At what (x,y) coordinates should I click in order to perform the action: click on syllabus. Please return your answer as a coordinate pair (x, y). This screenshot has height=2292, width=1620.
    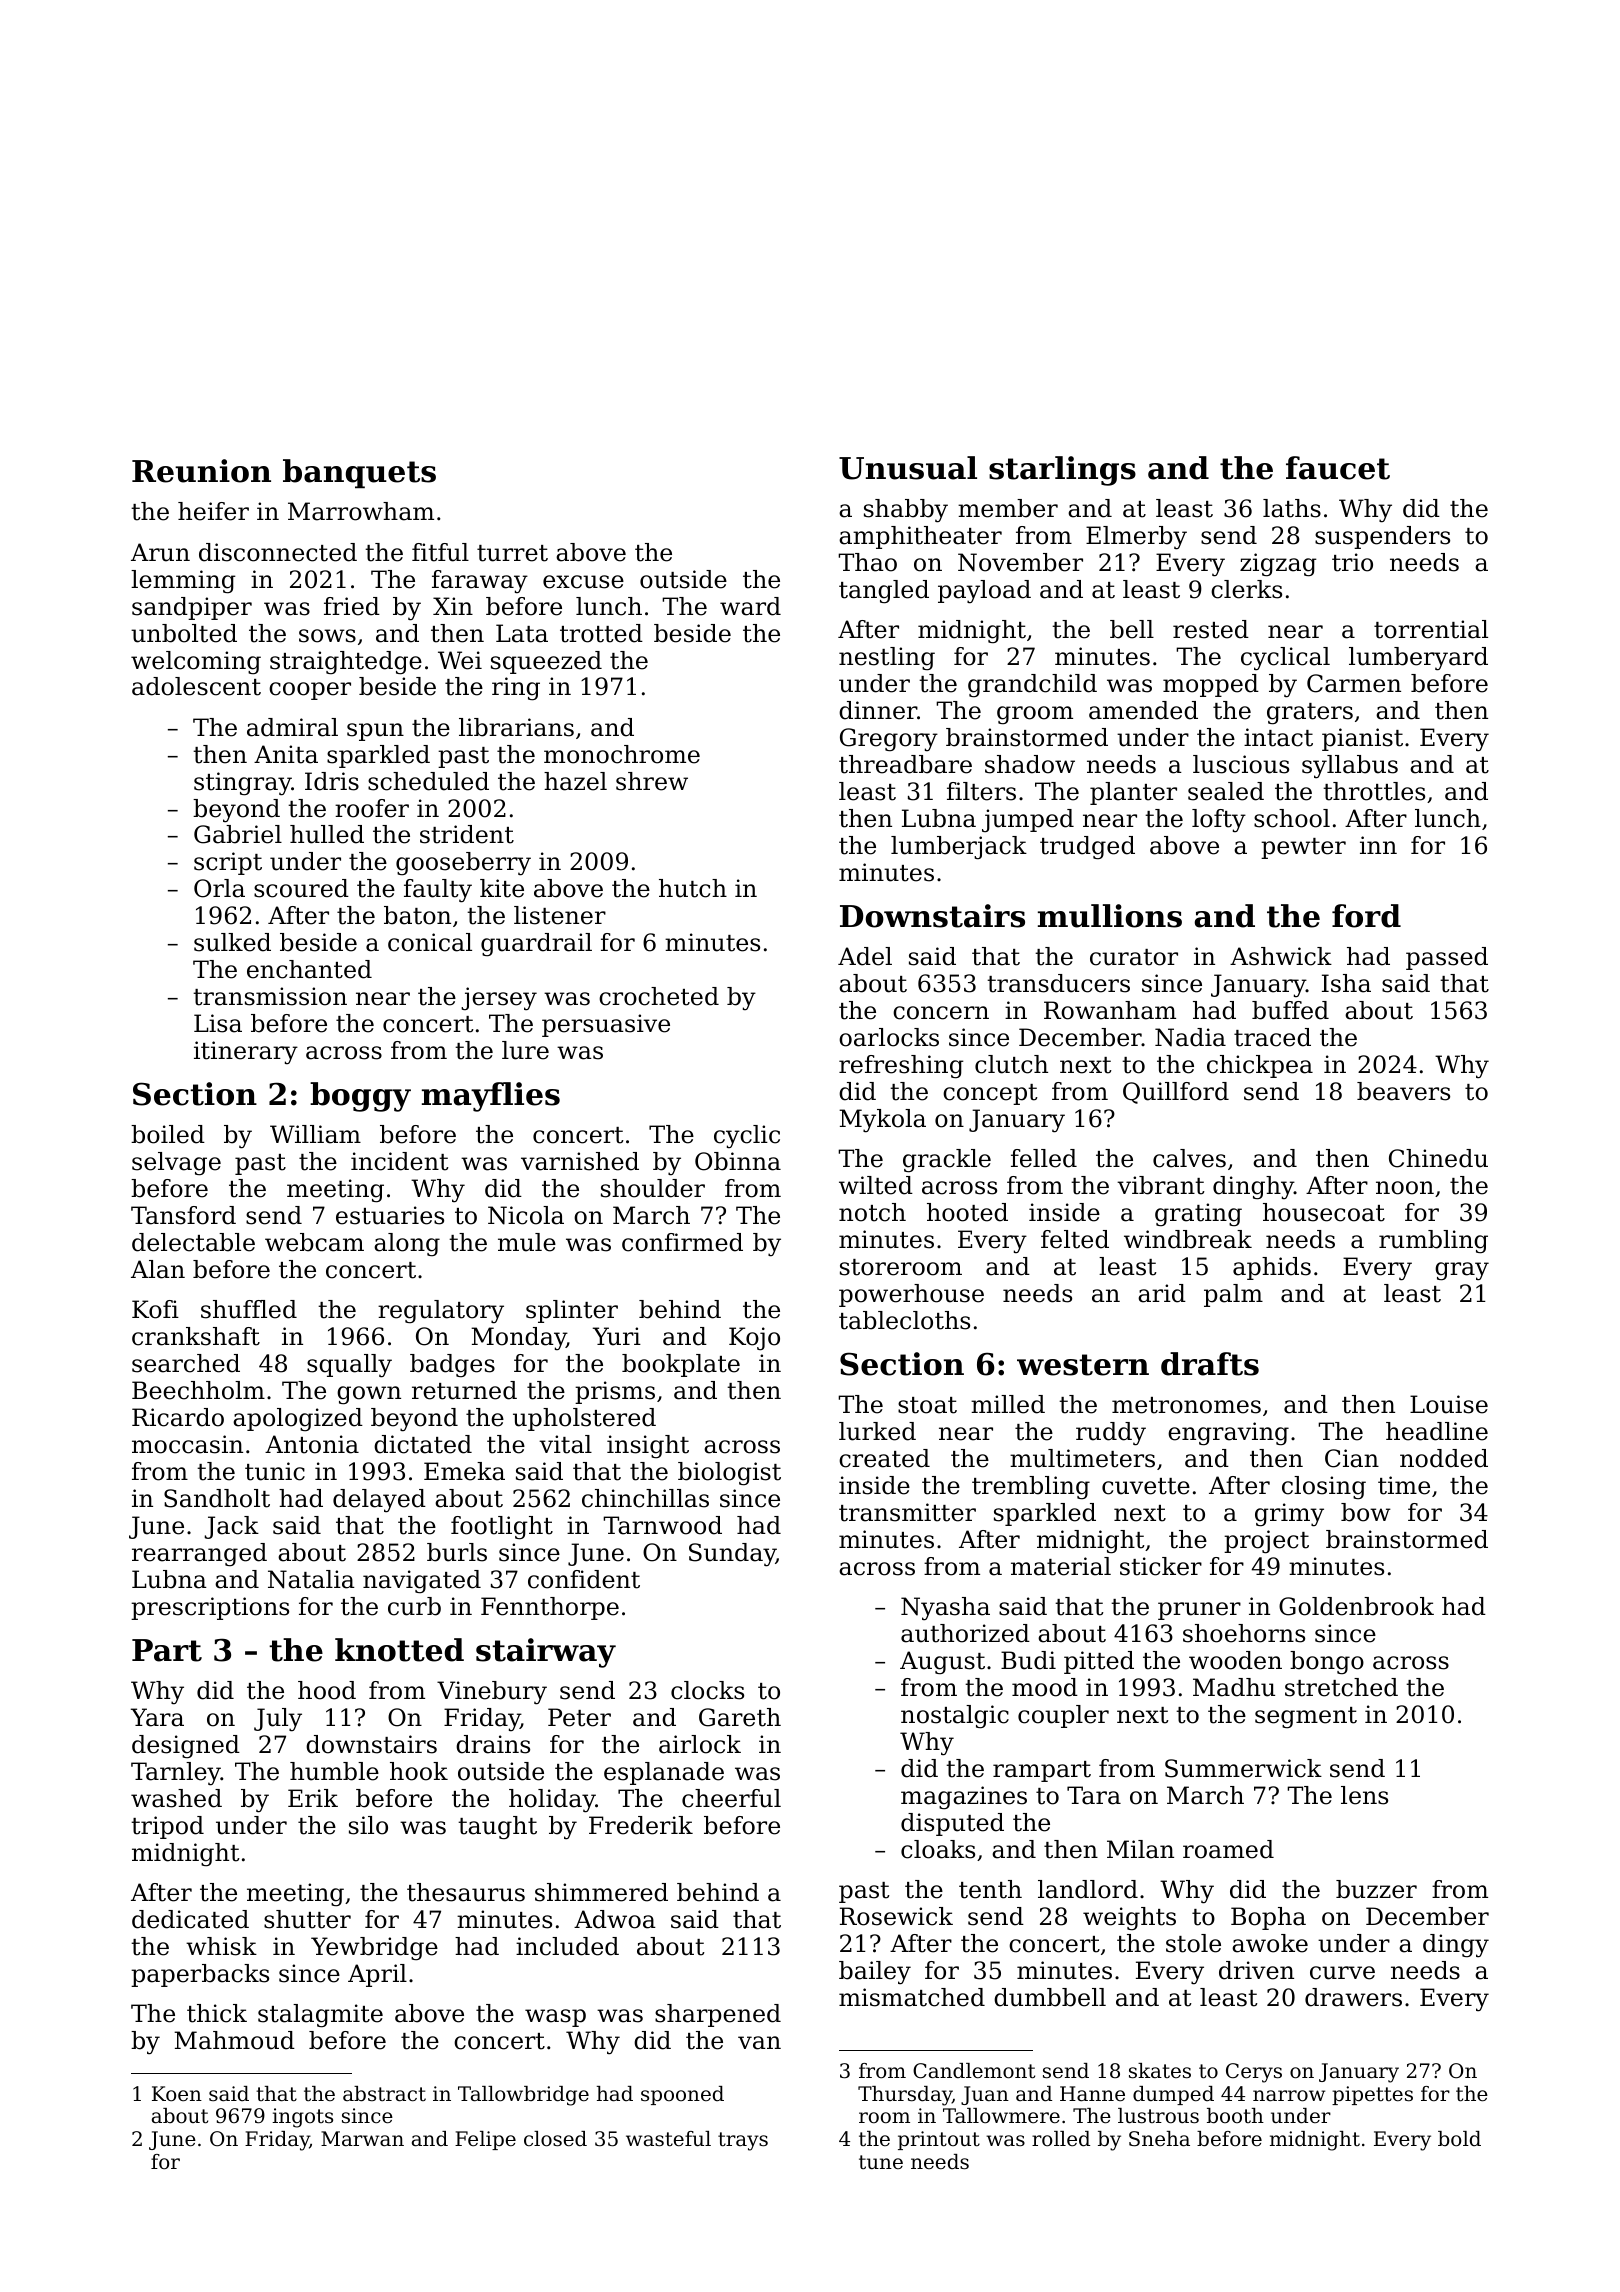
    Looking at the image, I should click on (1350, 767).
